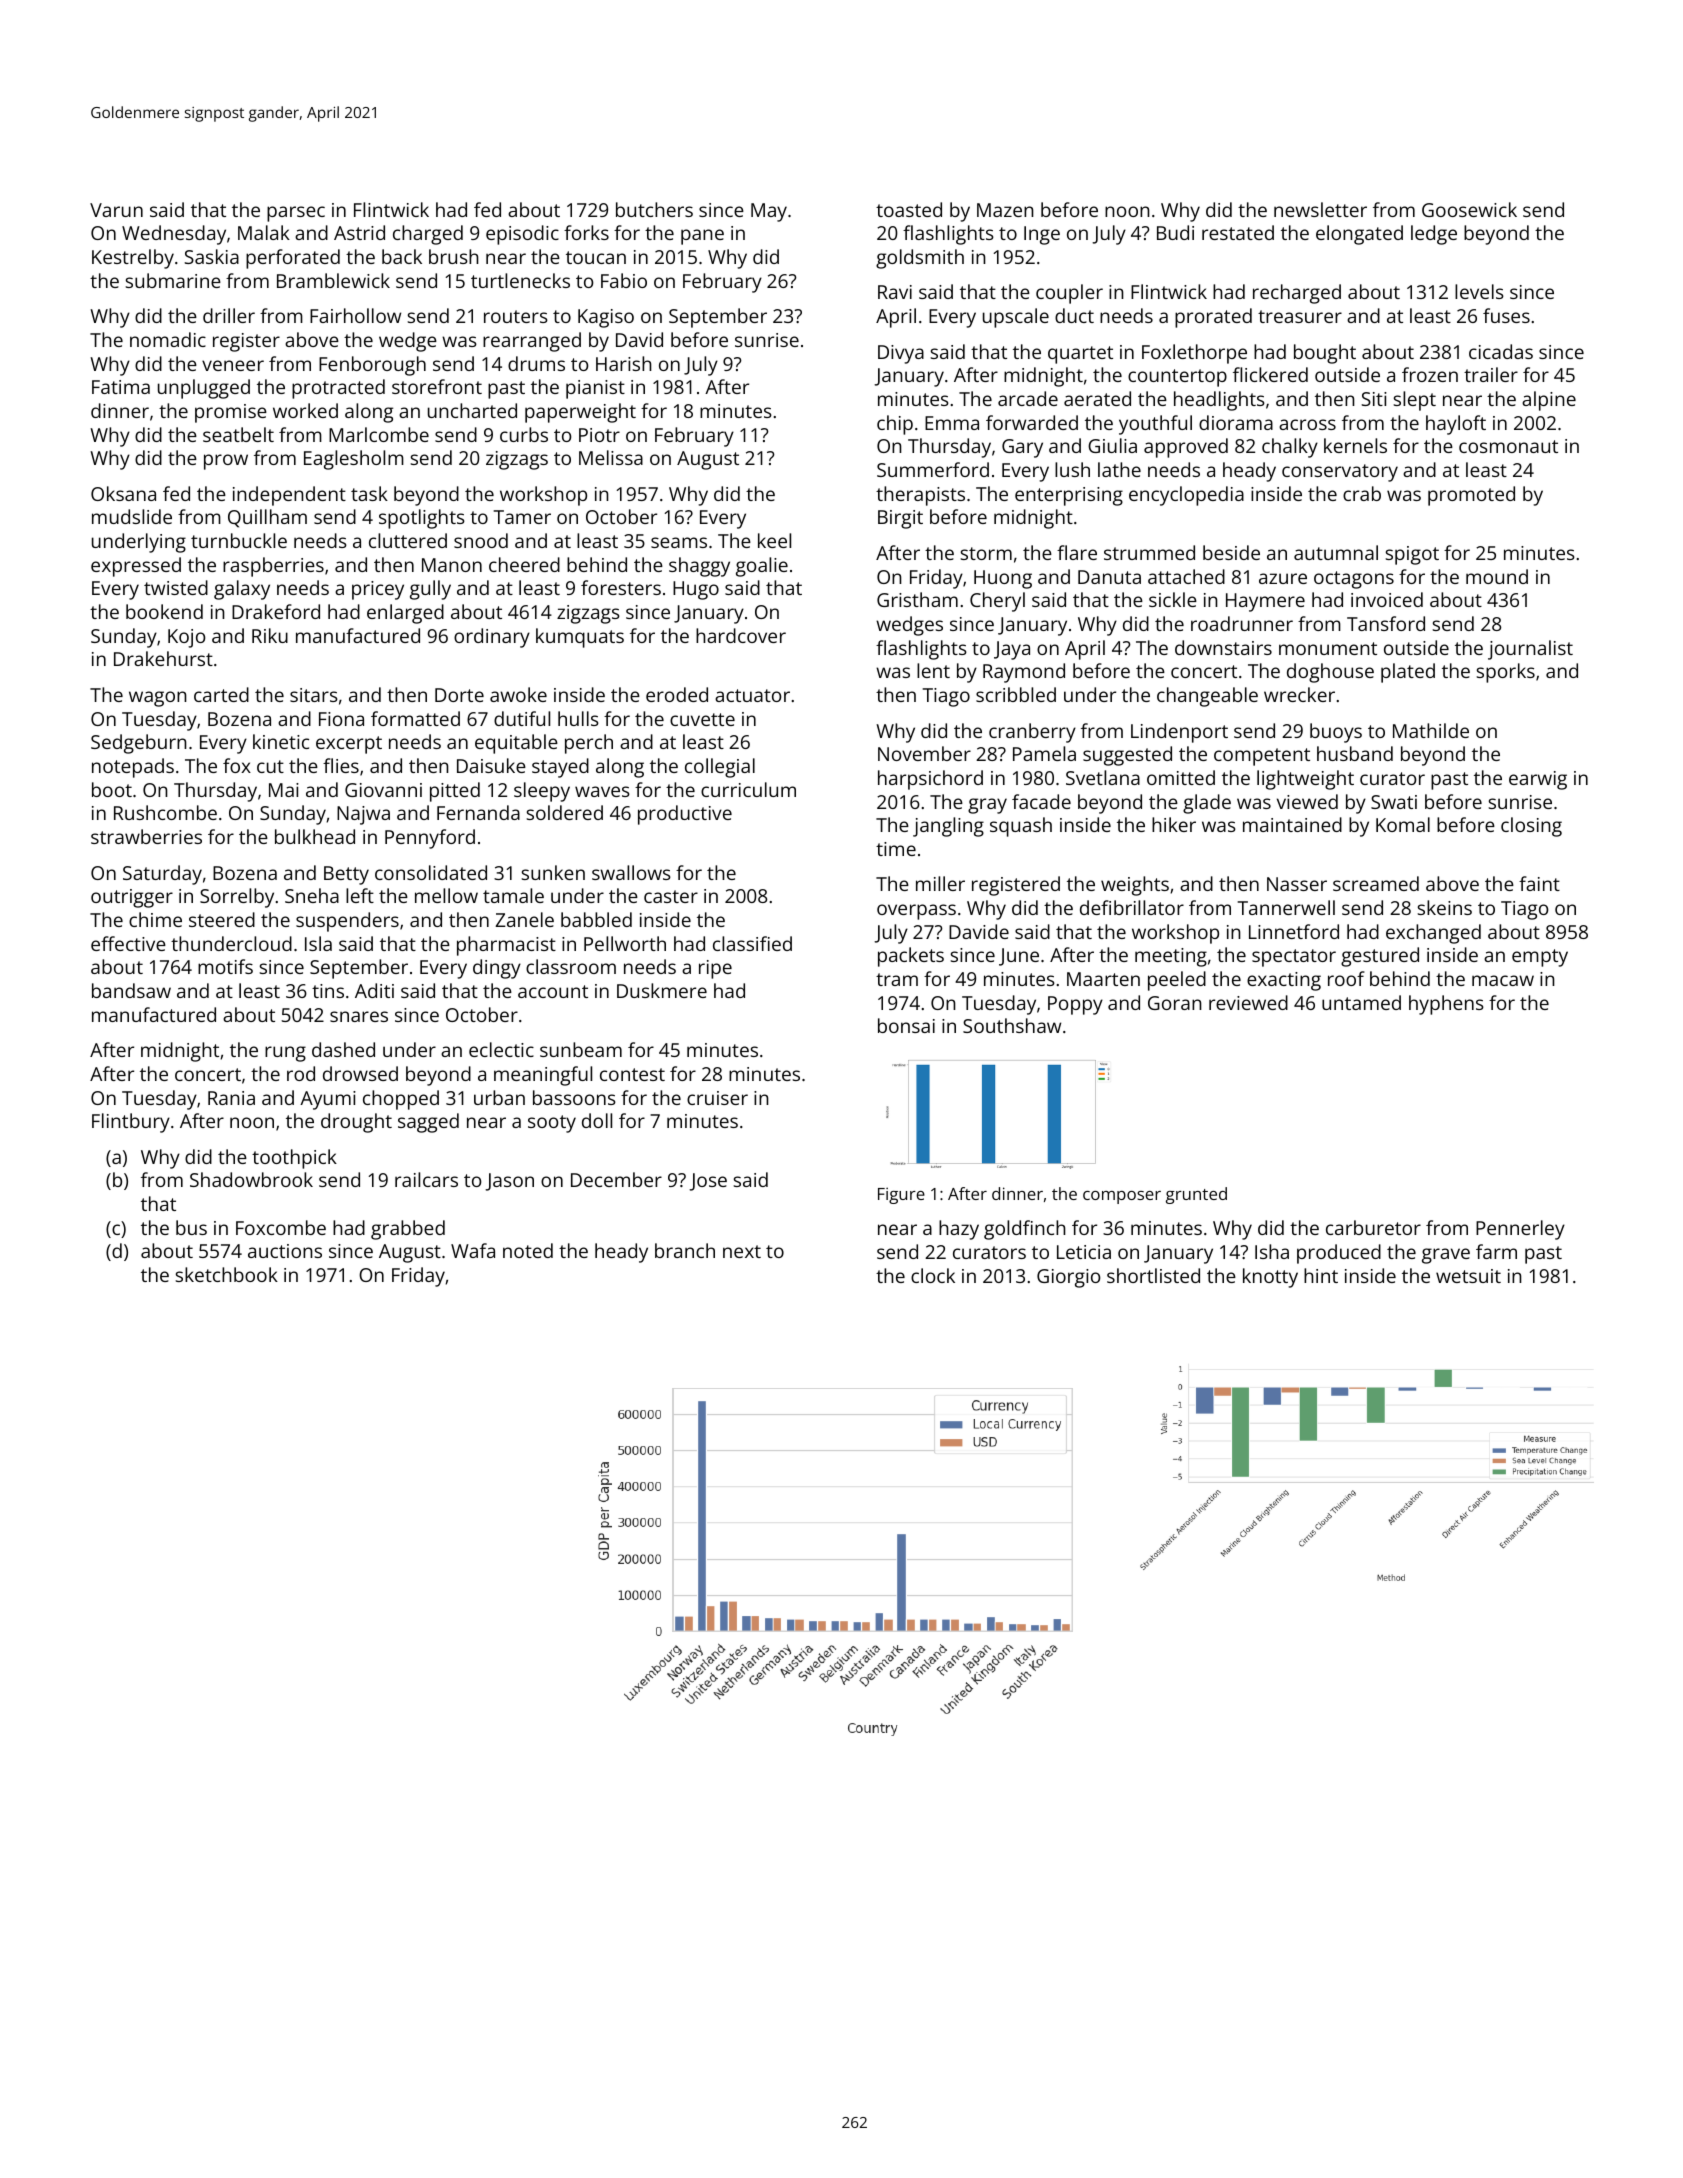 The height and width of the screenshot is (2178, 1683). I want to click on gray, so click(987, 806).
